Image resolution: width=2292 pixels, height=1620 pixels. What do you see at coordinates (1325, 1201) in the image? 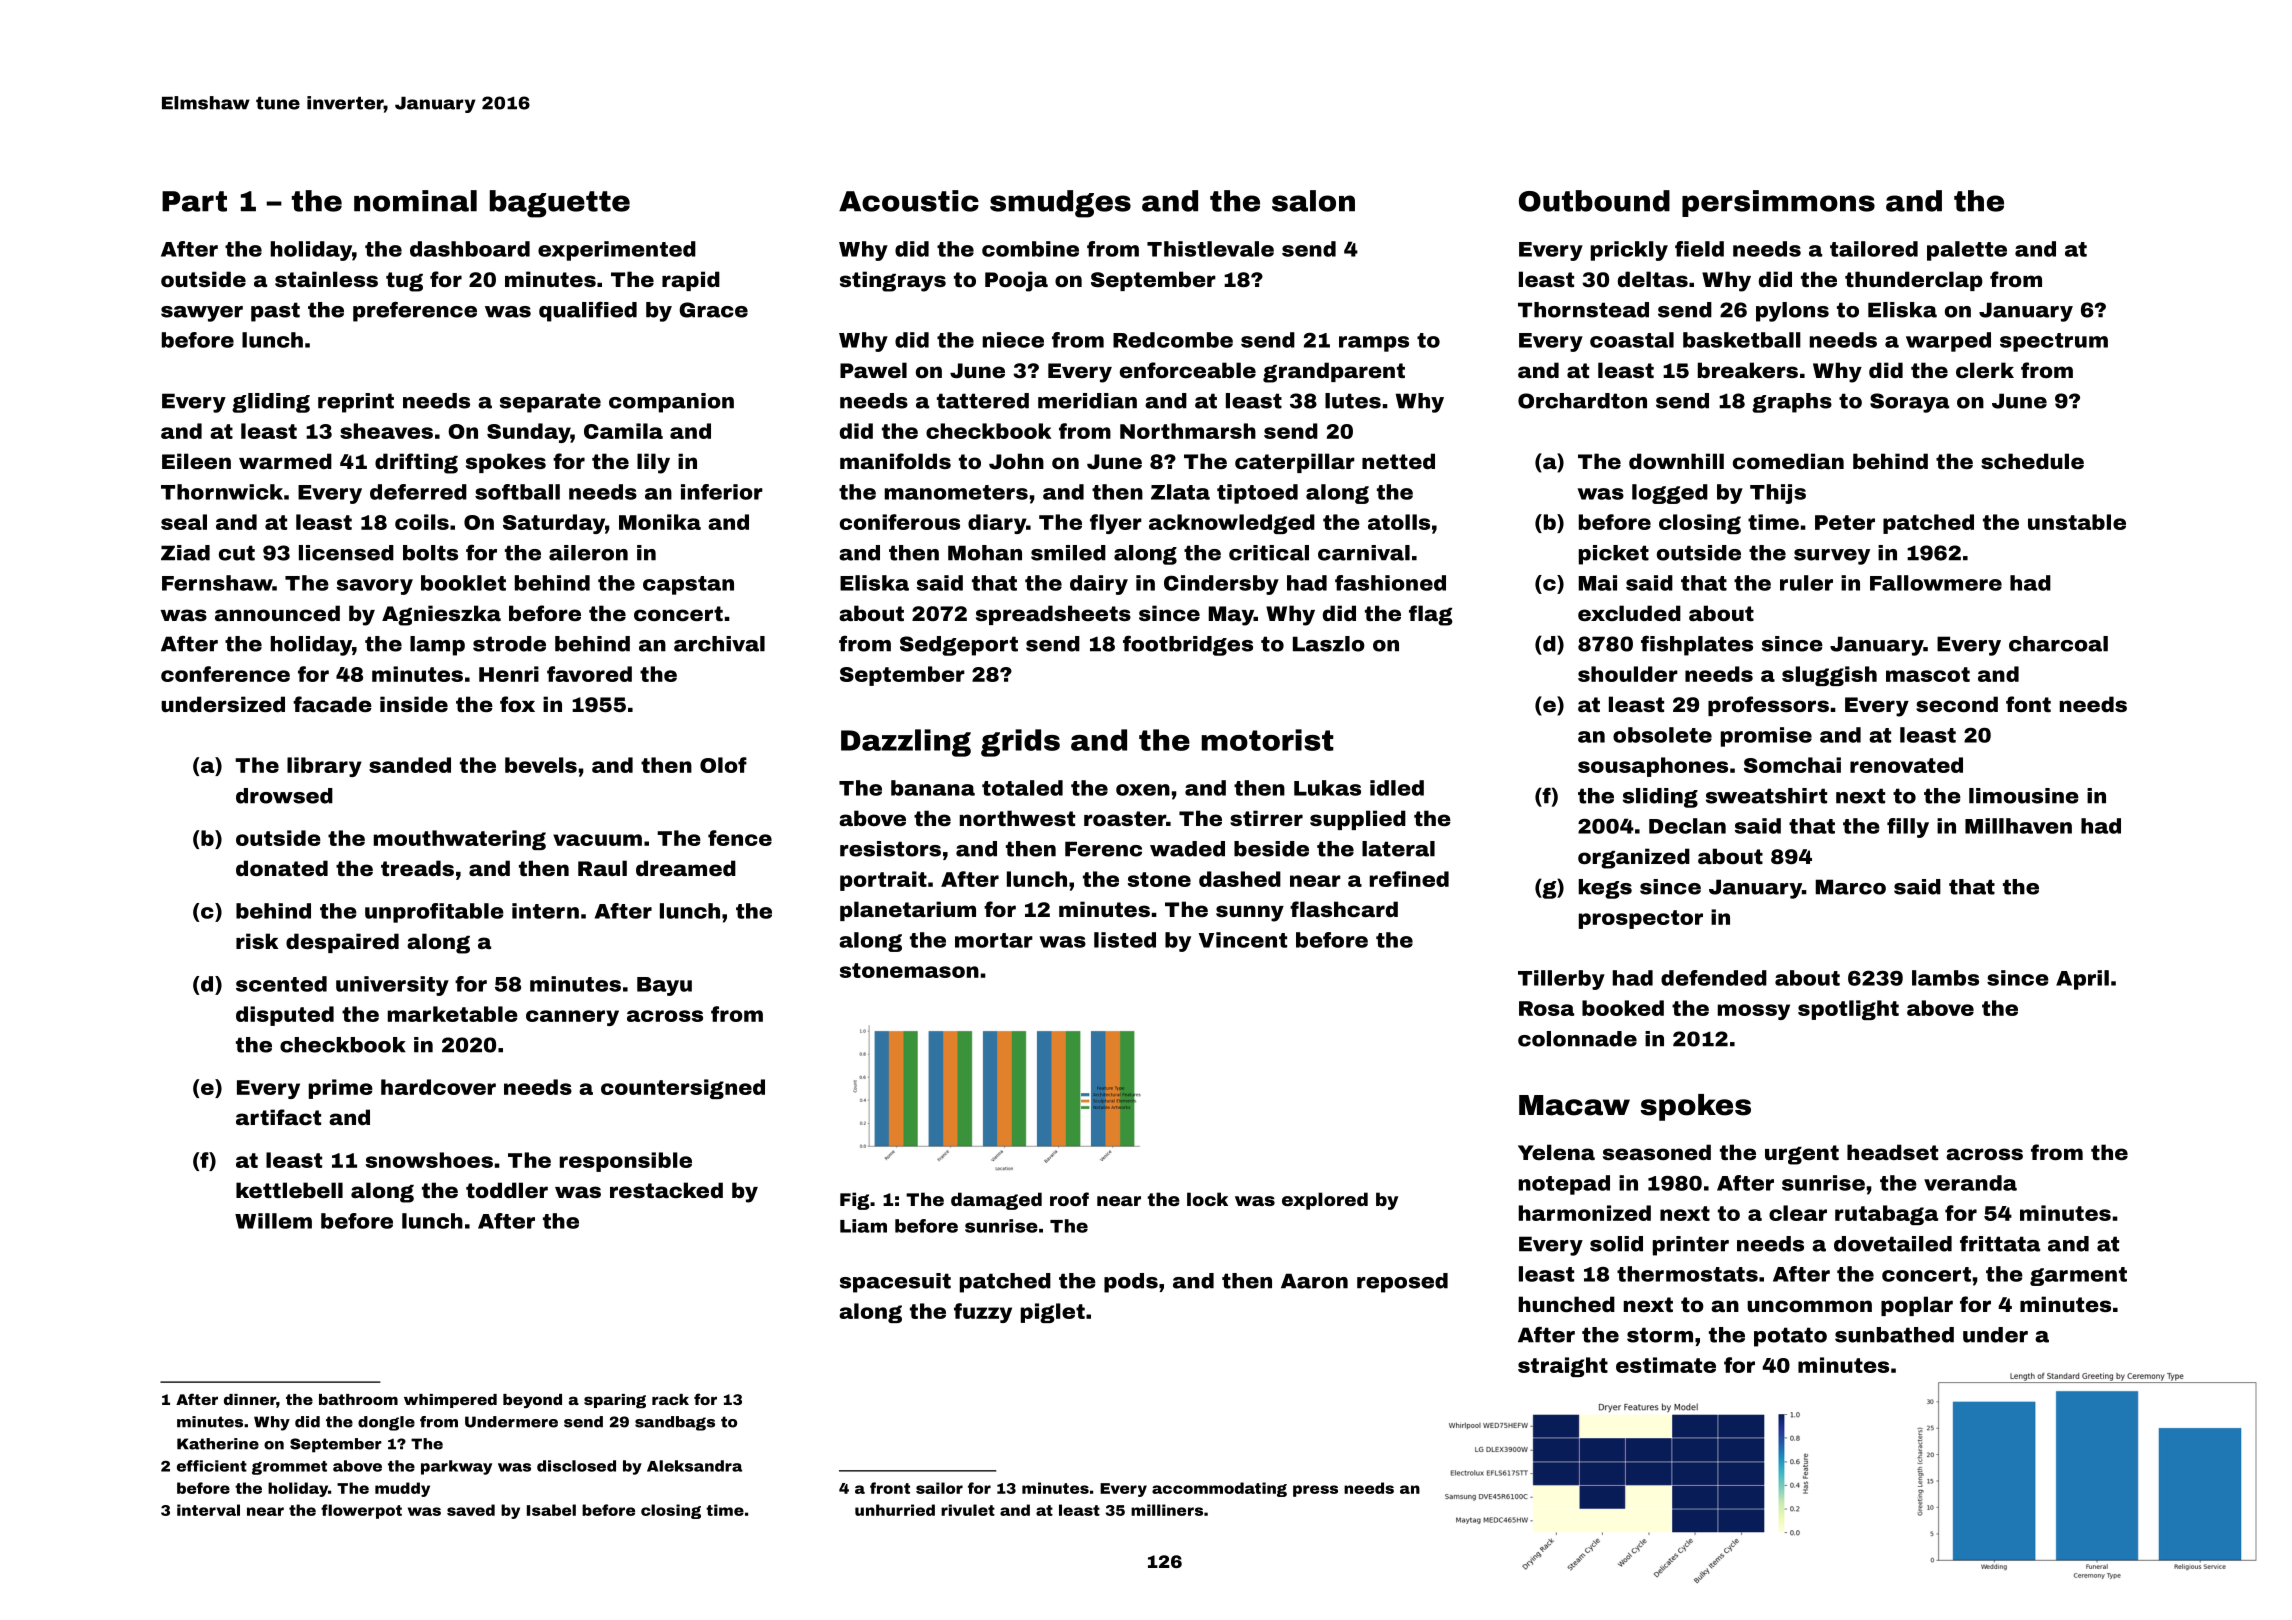
I see `explored` at bounding box center [1325, 1201].
